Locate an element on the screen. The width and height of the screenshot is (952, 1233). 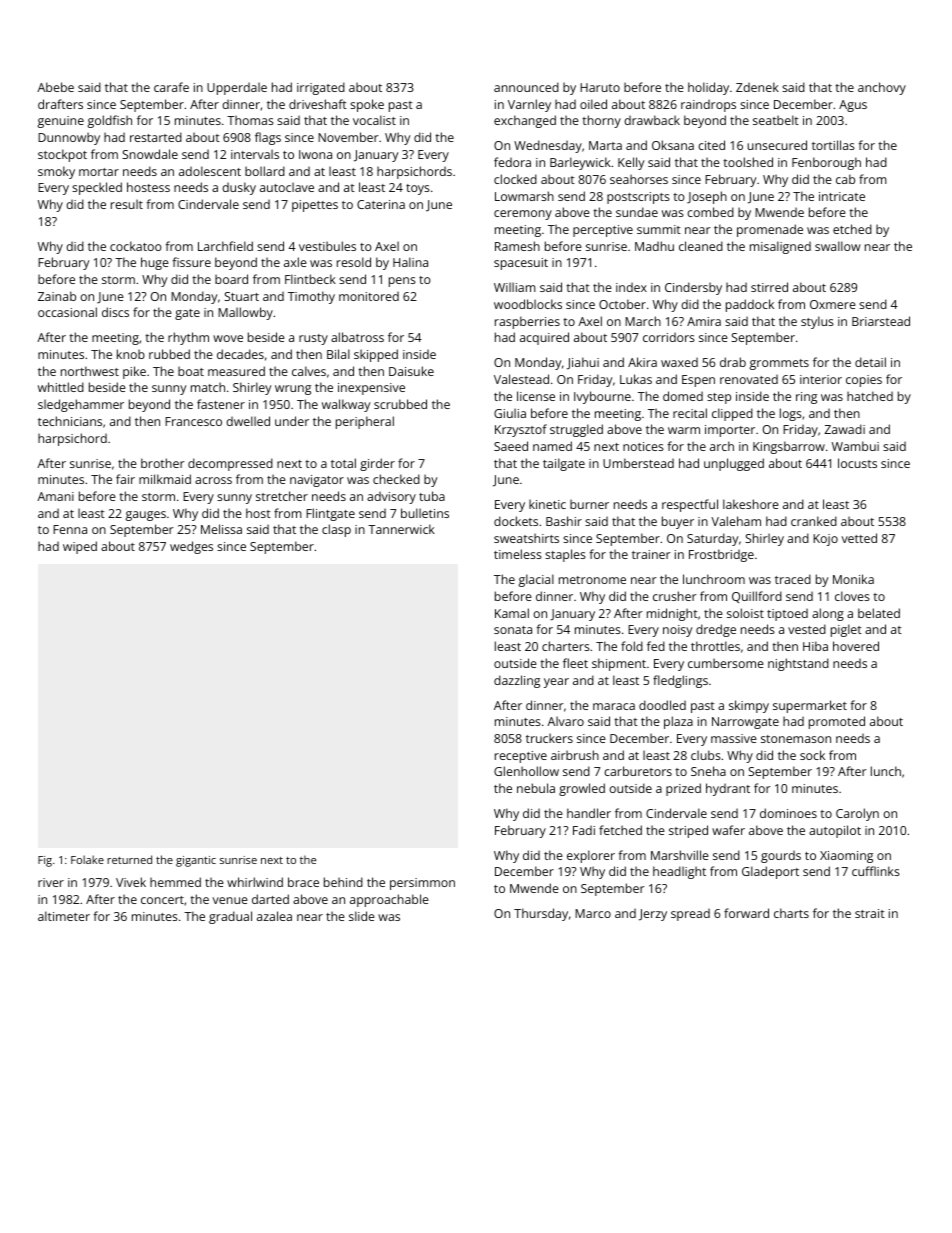
behind is located at coordinates (343, 882).
